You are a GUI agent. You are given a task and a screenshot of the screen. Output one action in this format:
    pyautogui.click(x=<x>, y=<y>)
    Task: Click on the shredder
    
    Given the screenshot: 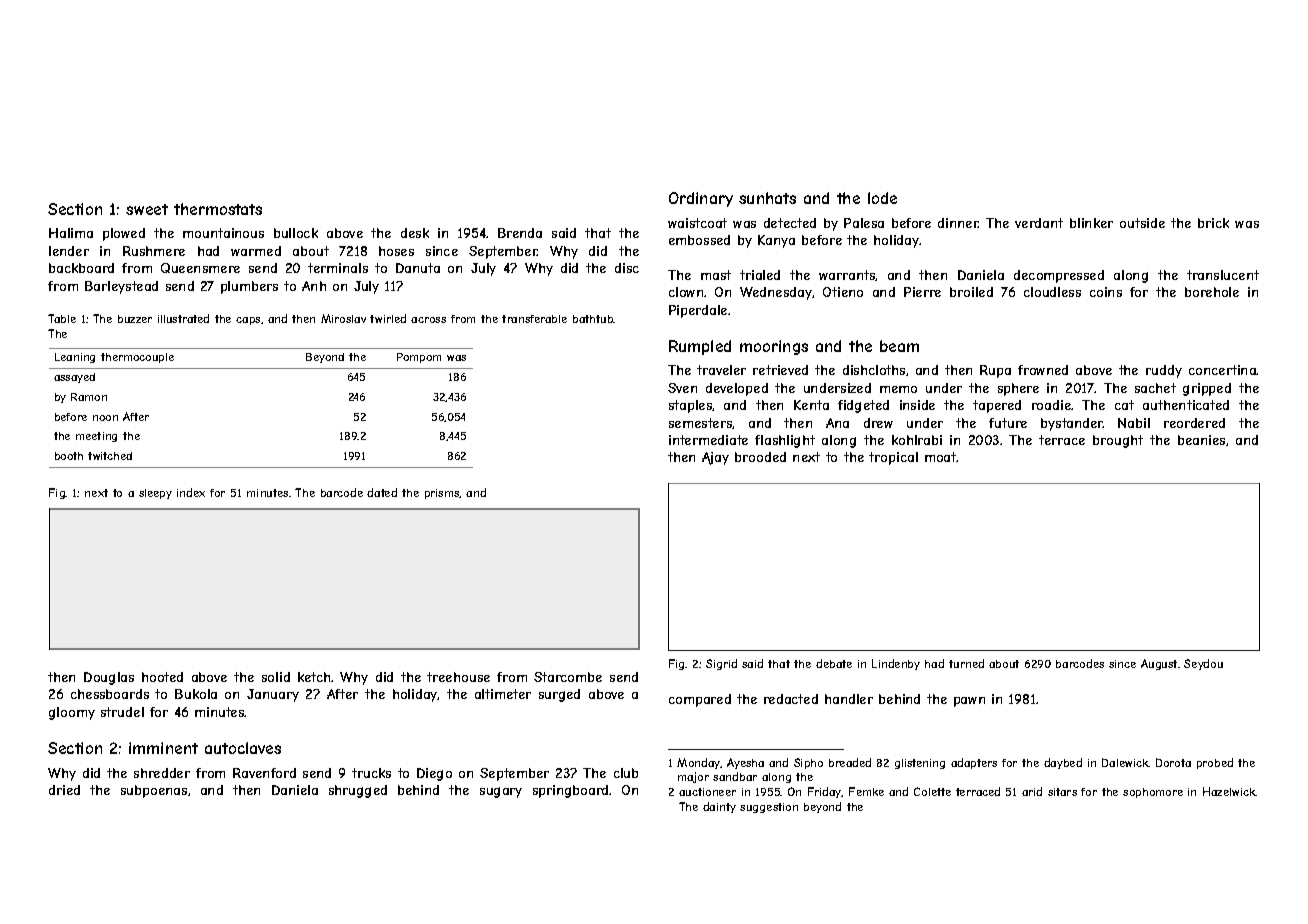 What is the action you would take?
    pyautogui.click(x=162, y=773)
